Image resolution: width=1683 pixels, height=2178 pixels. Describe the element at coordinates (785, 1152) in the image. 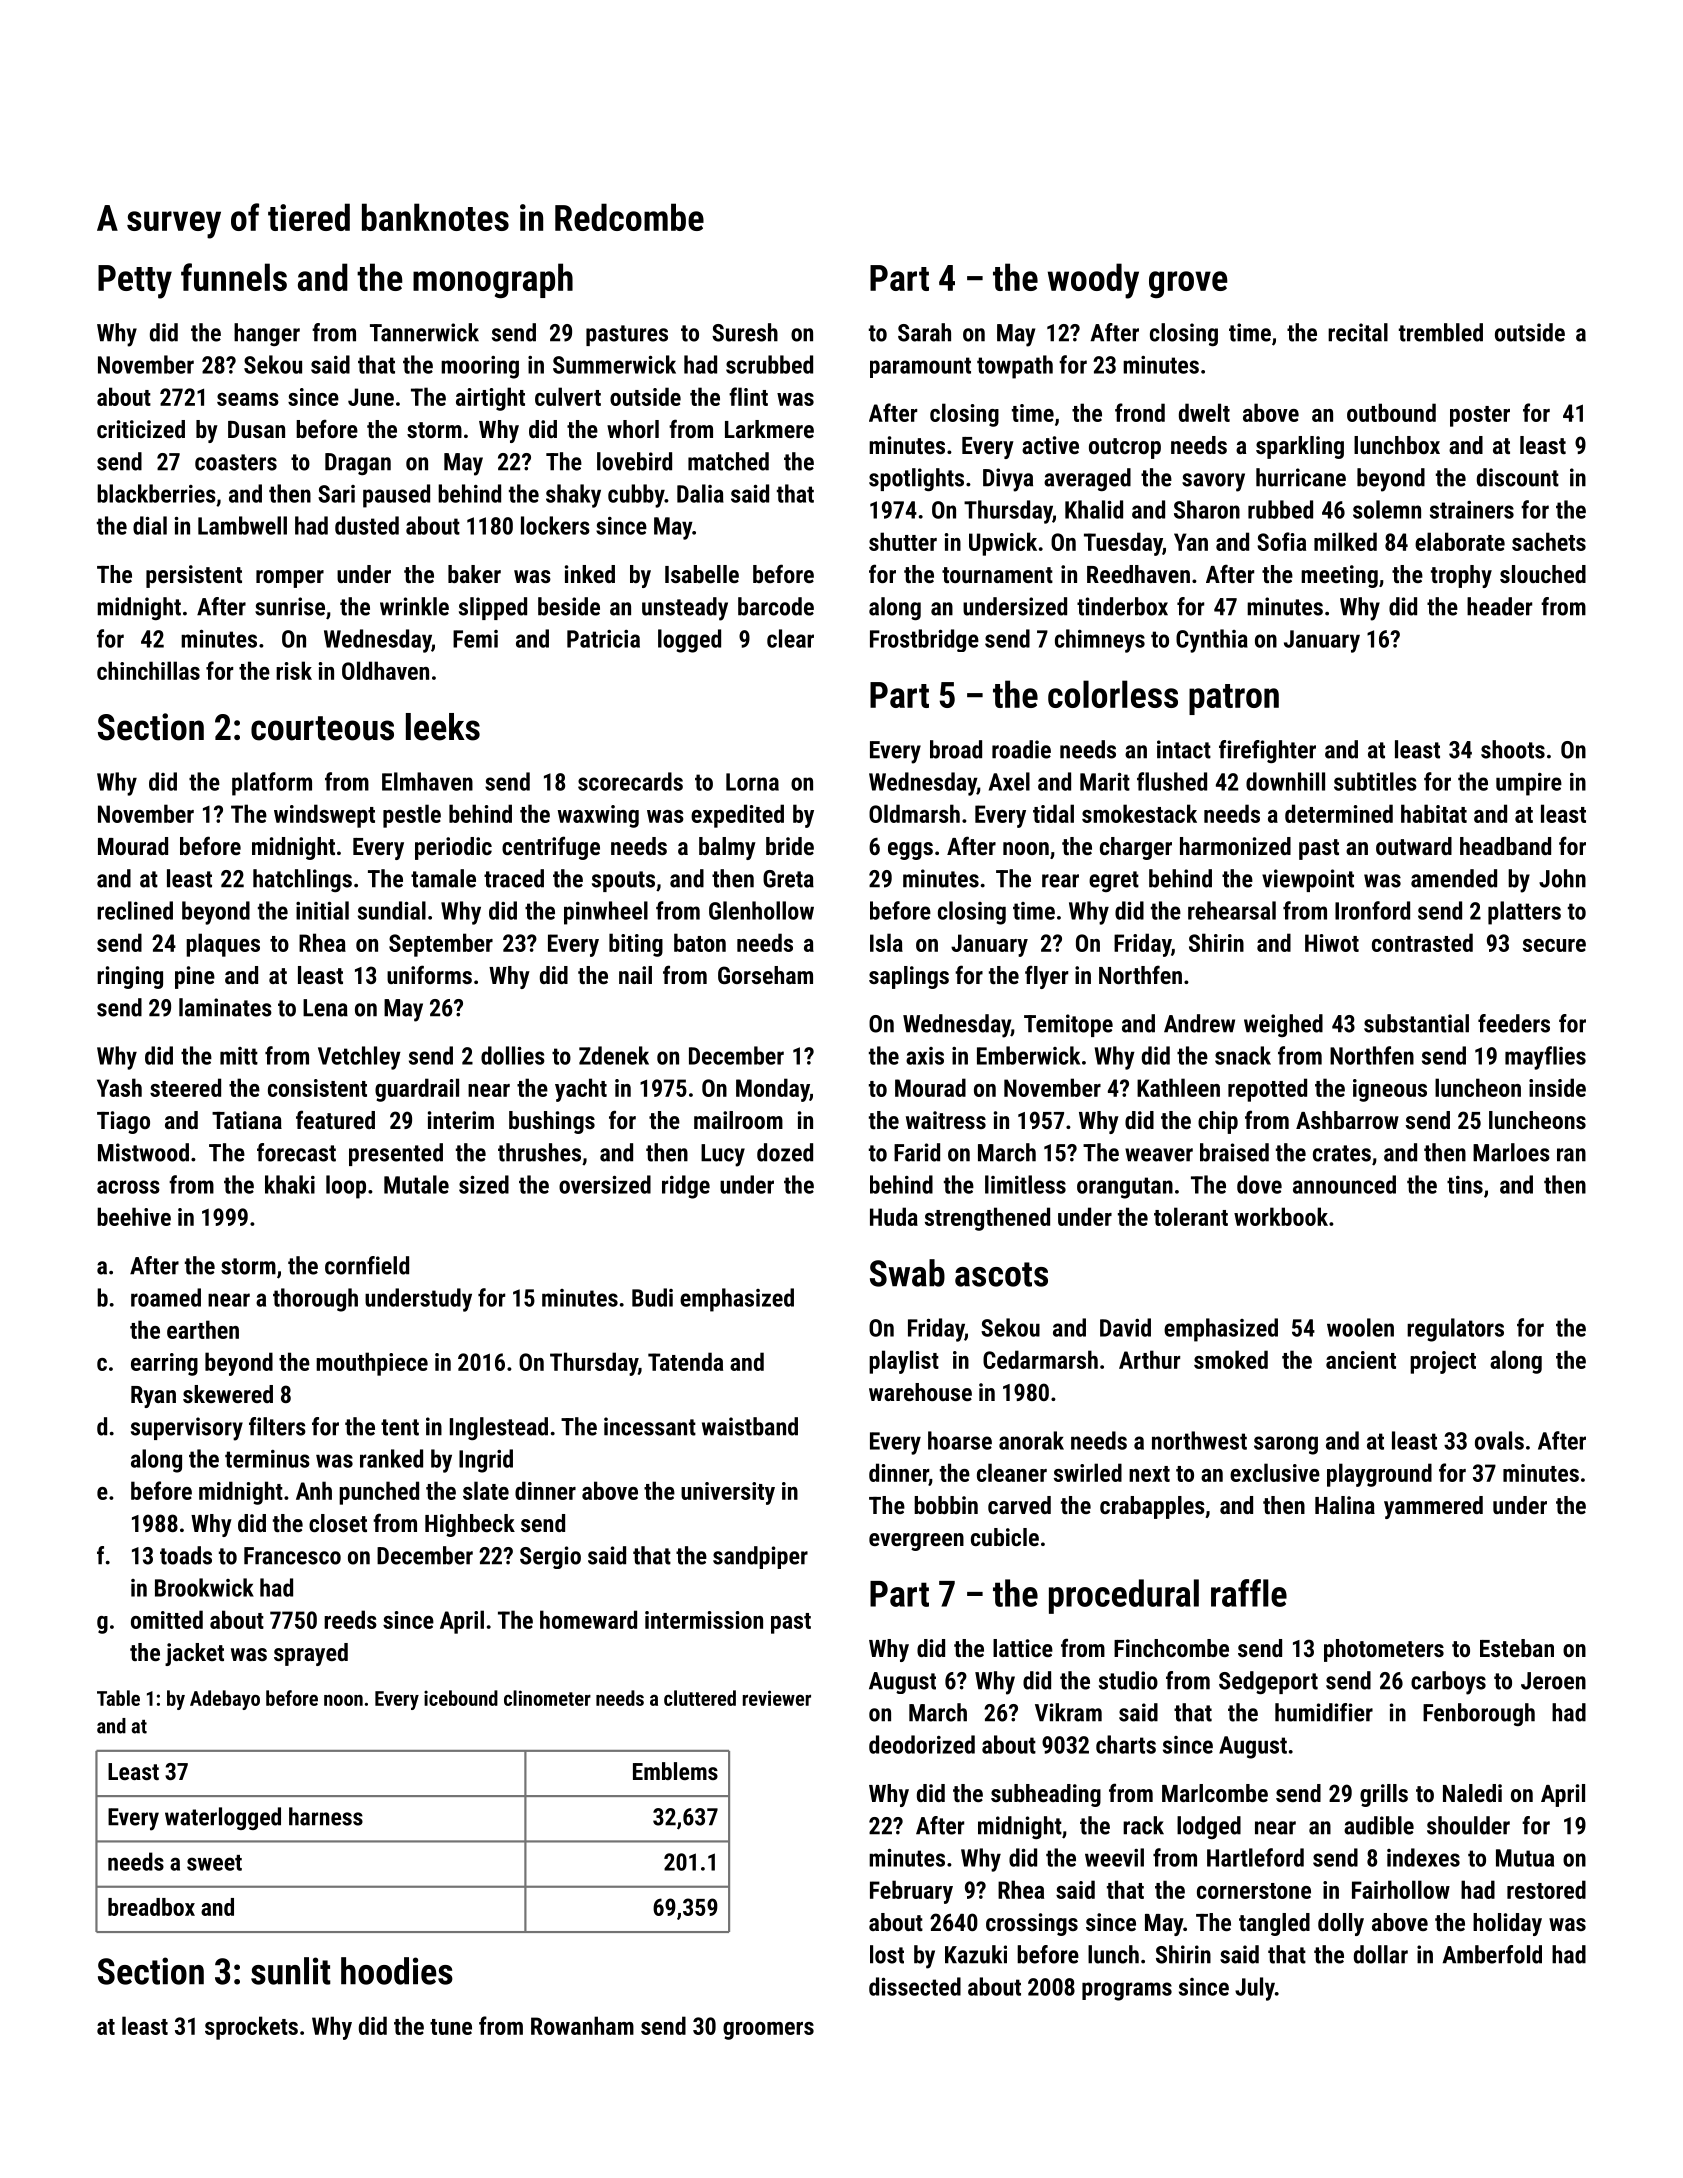

I see `dozed` at that location.
